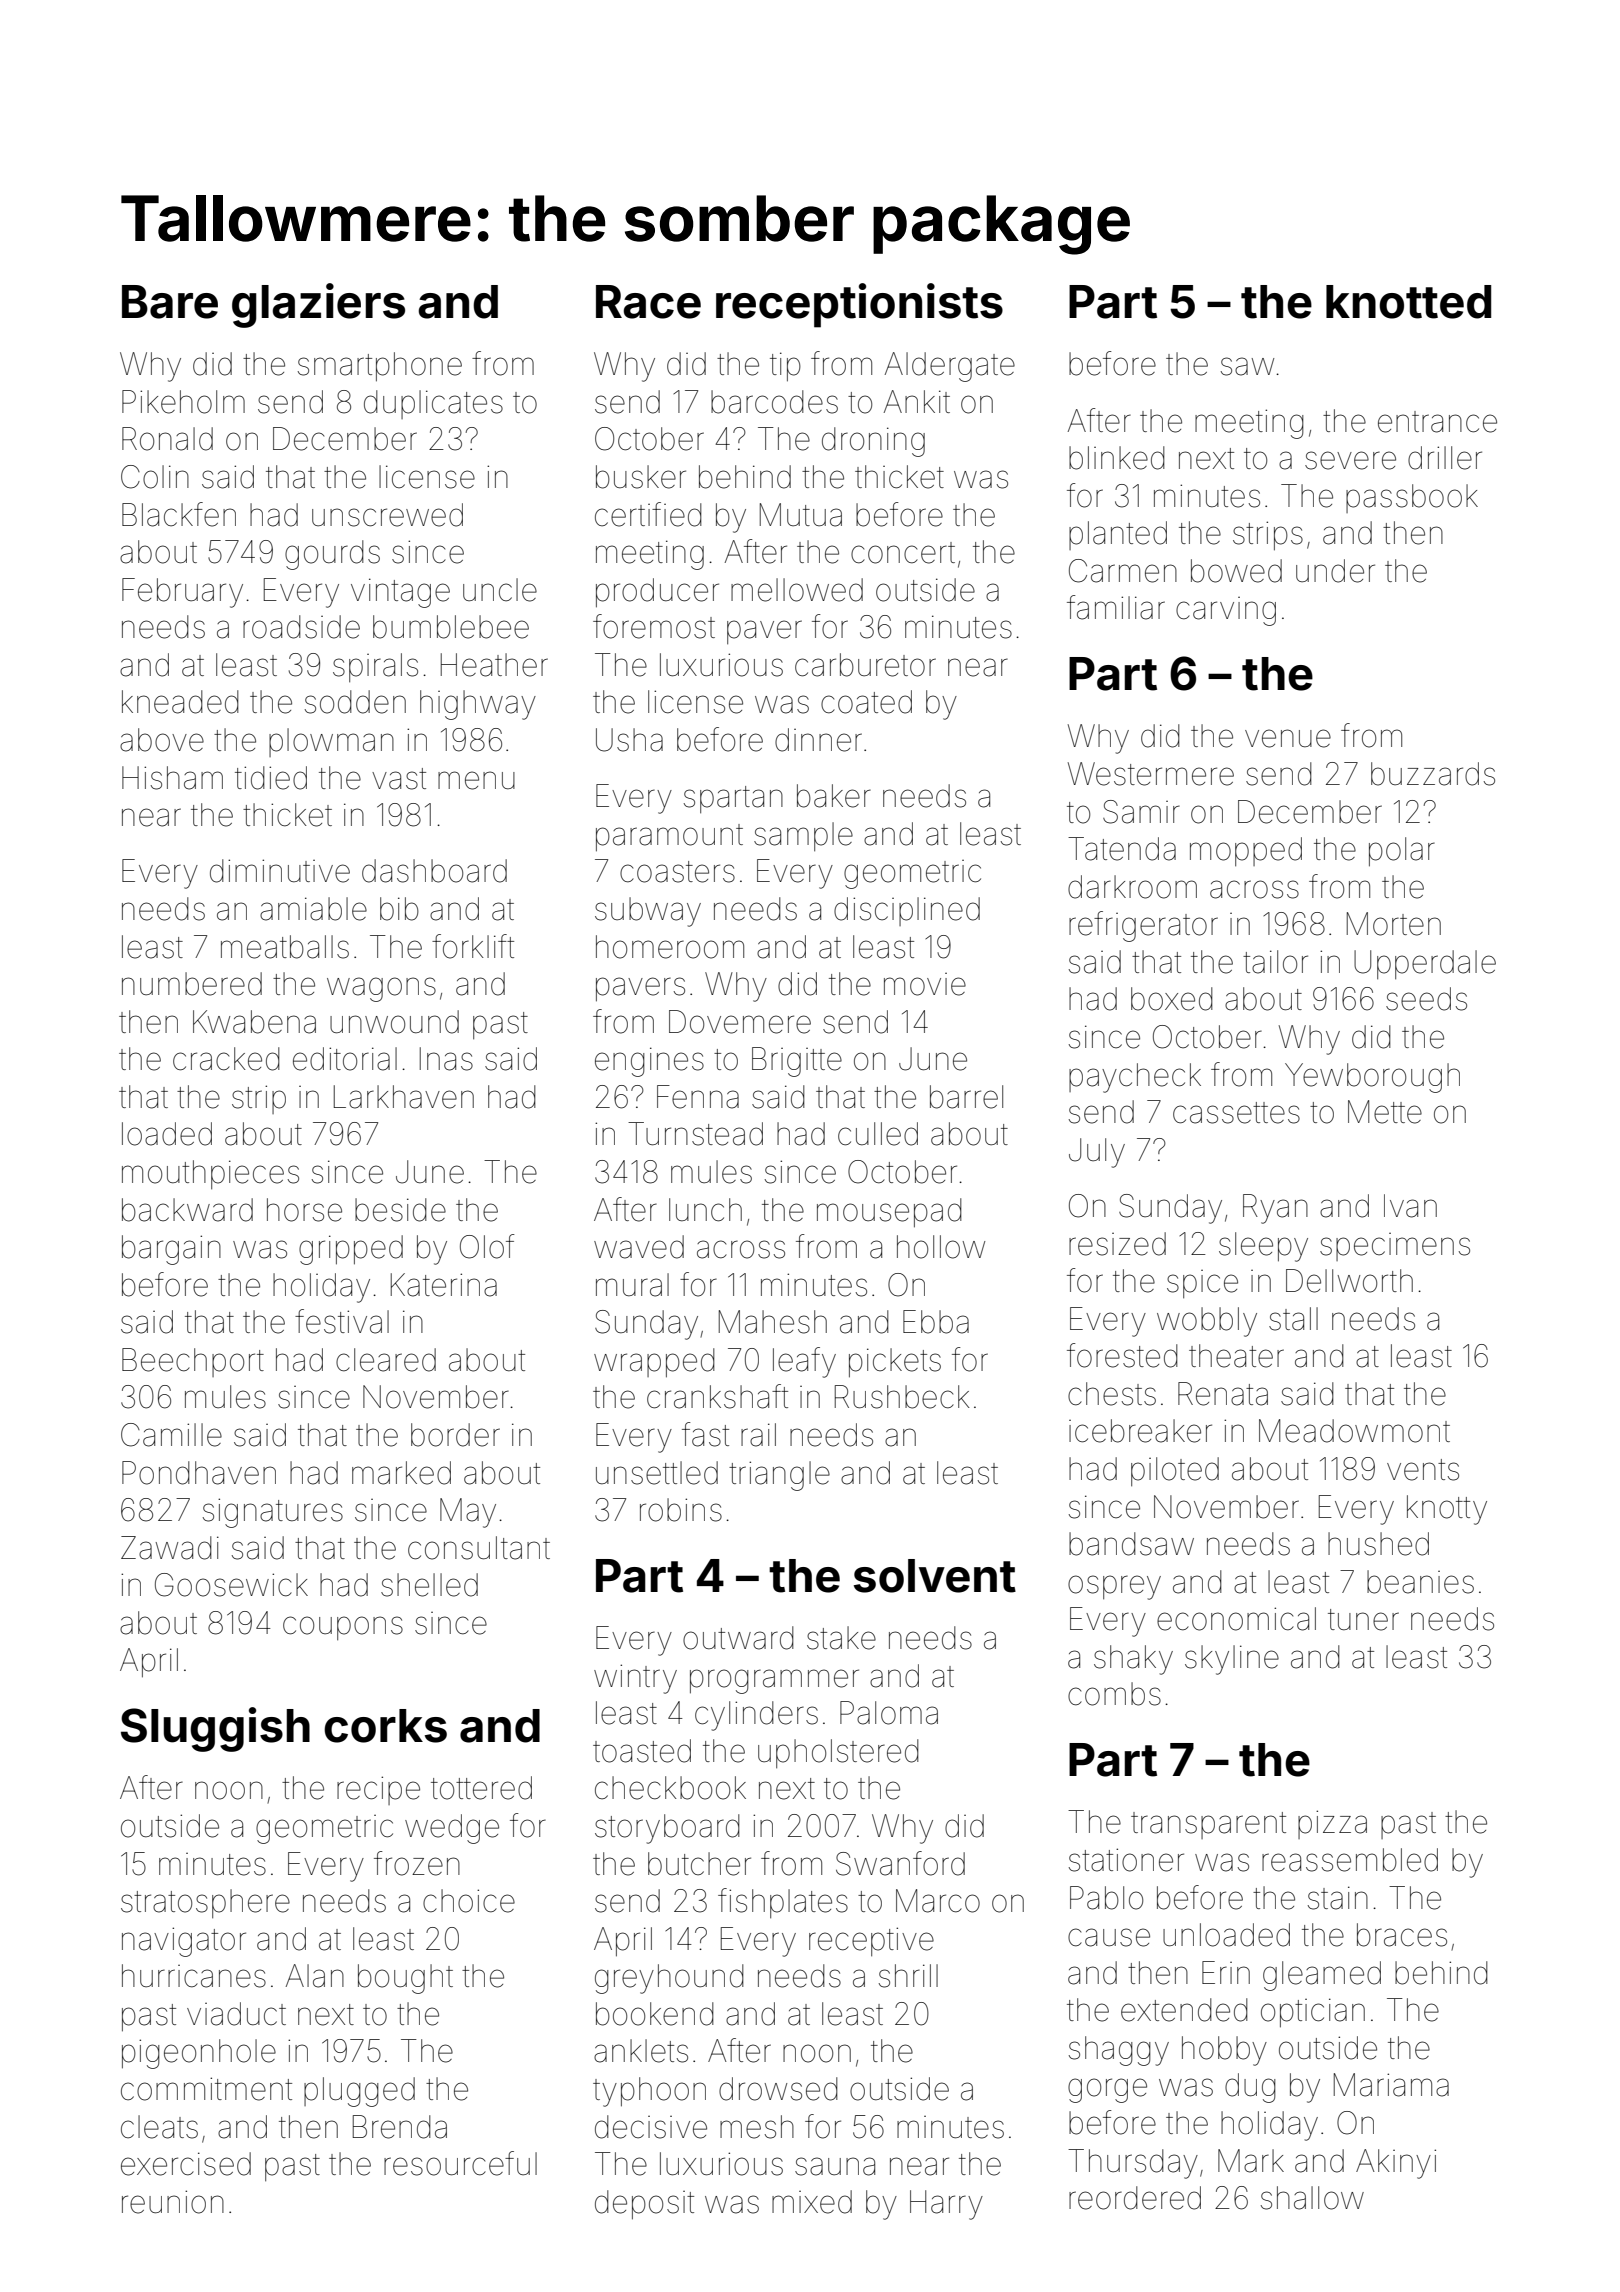  Describe the element at coordinates (170, 1548) in the page. I see `Zawadi` at that location.
